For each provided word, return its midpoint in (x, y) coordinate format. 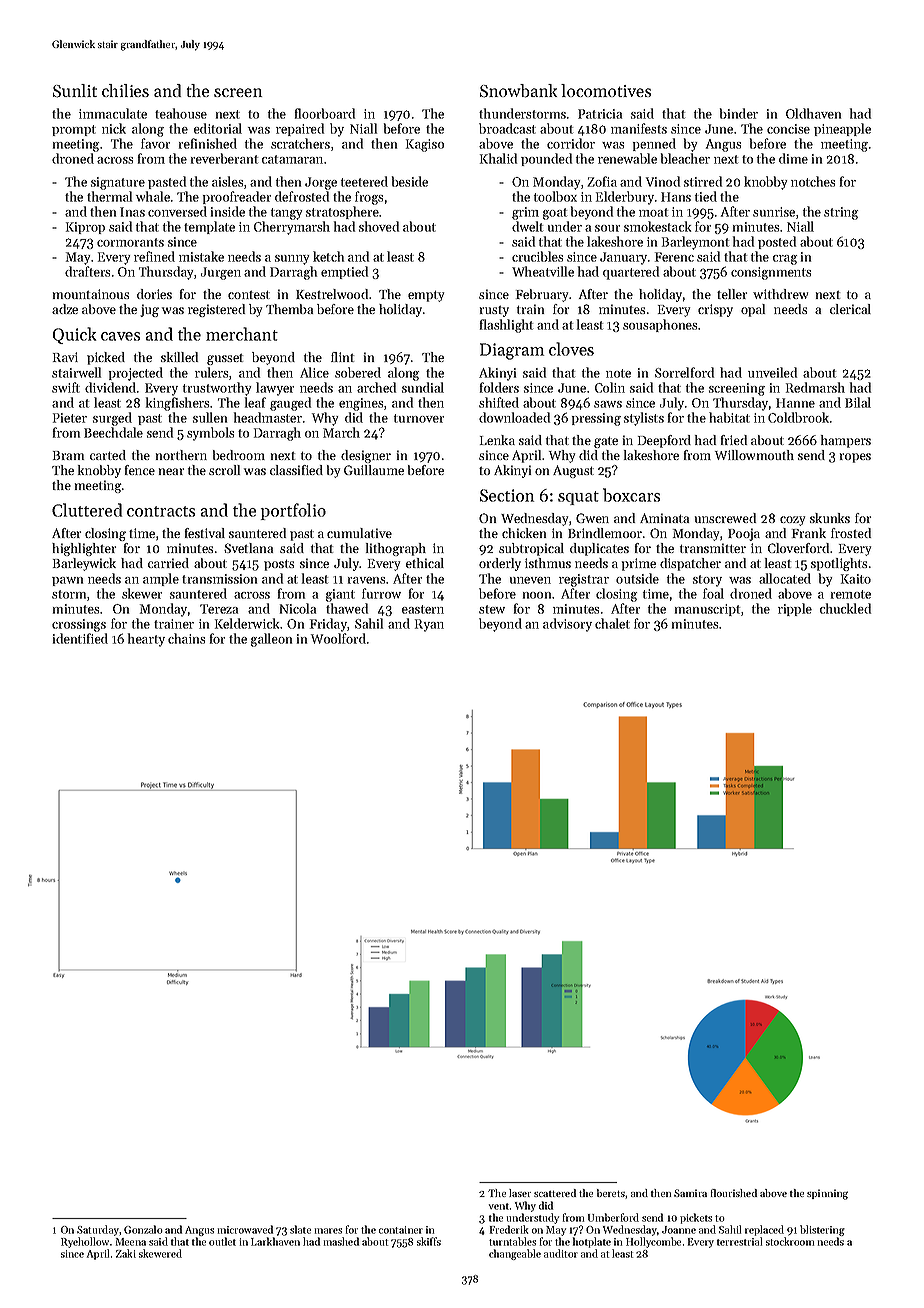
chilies (125, 90)
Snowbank (518, 91)
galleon (271, 640)
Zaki (126, 1253)
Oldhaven (813, 113)
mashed (341, 1241)
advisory (567, 625)
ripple (795, 609)
